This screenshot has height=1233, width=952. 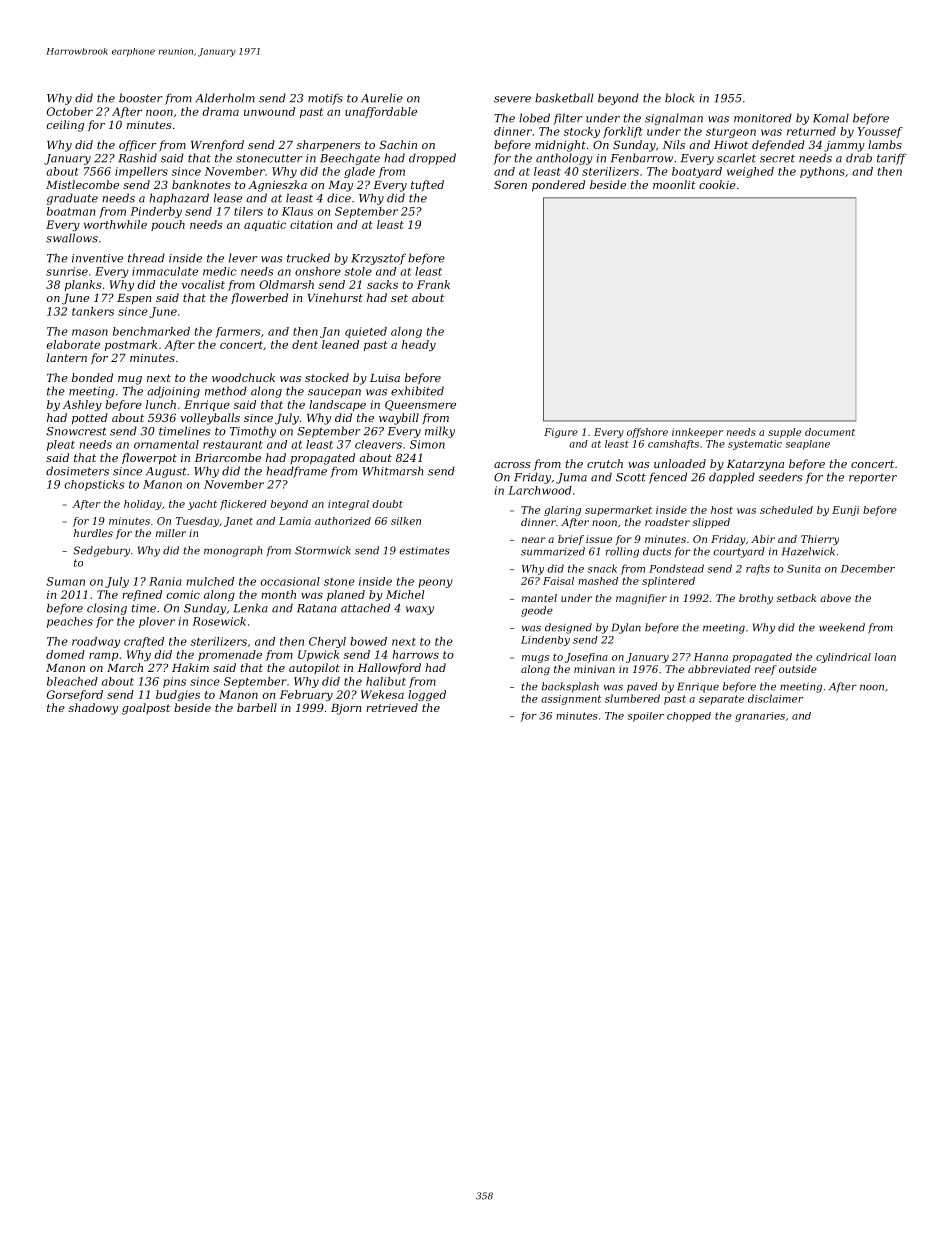 What do you see at coordinates (632, 698) in the screenshot?
I see `slumbered` at bounding box center [632, 698].
